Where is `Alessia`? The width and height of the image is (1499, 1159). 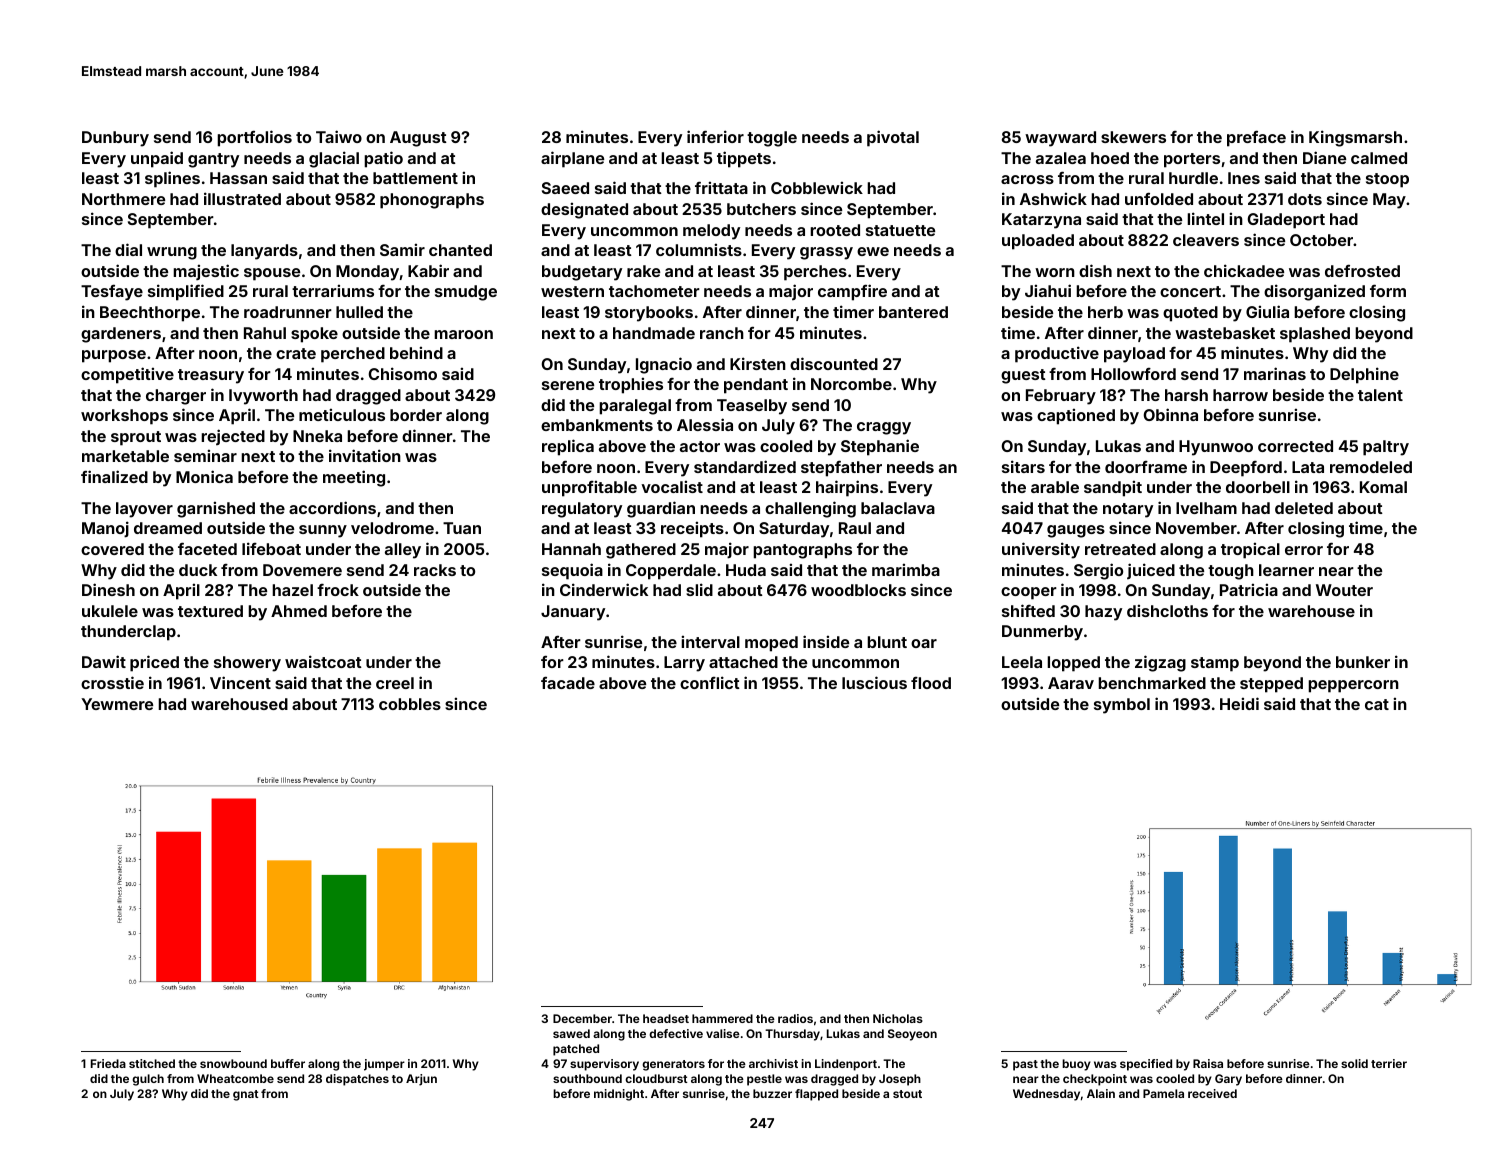
Alessia is located at coordinates (705, 424).
